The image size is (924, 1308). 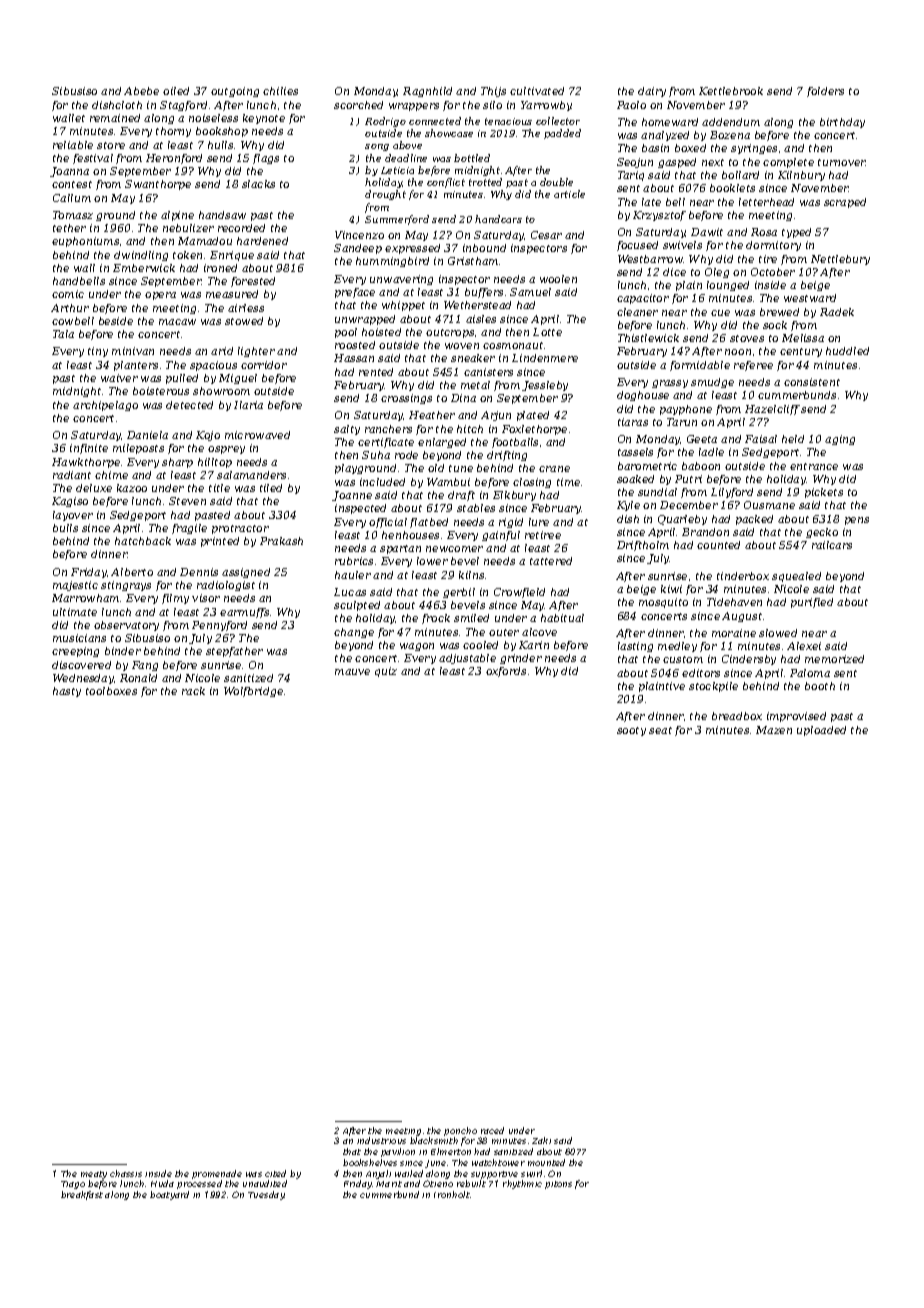 I want to click on infinite, so click(x=89, y=449).
